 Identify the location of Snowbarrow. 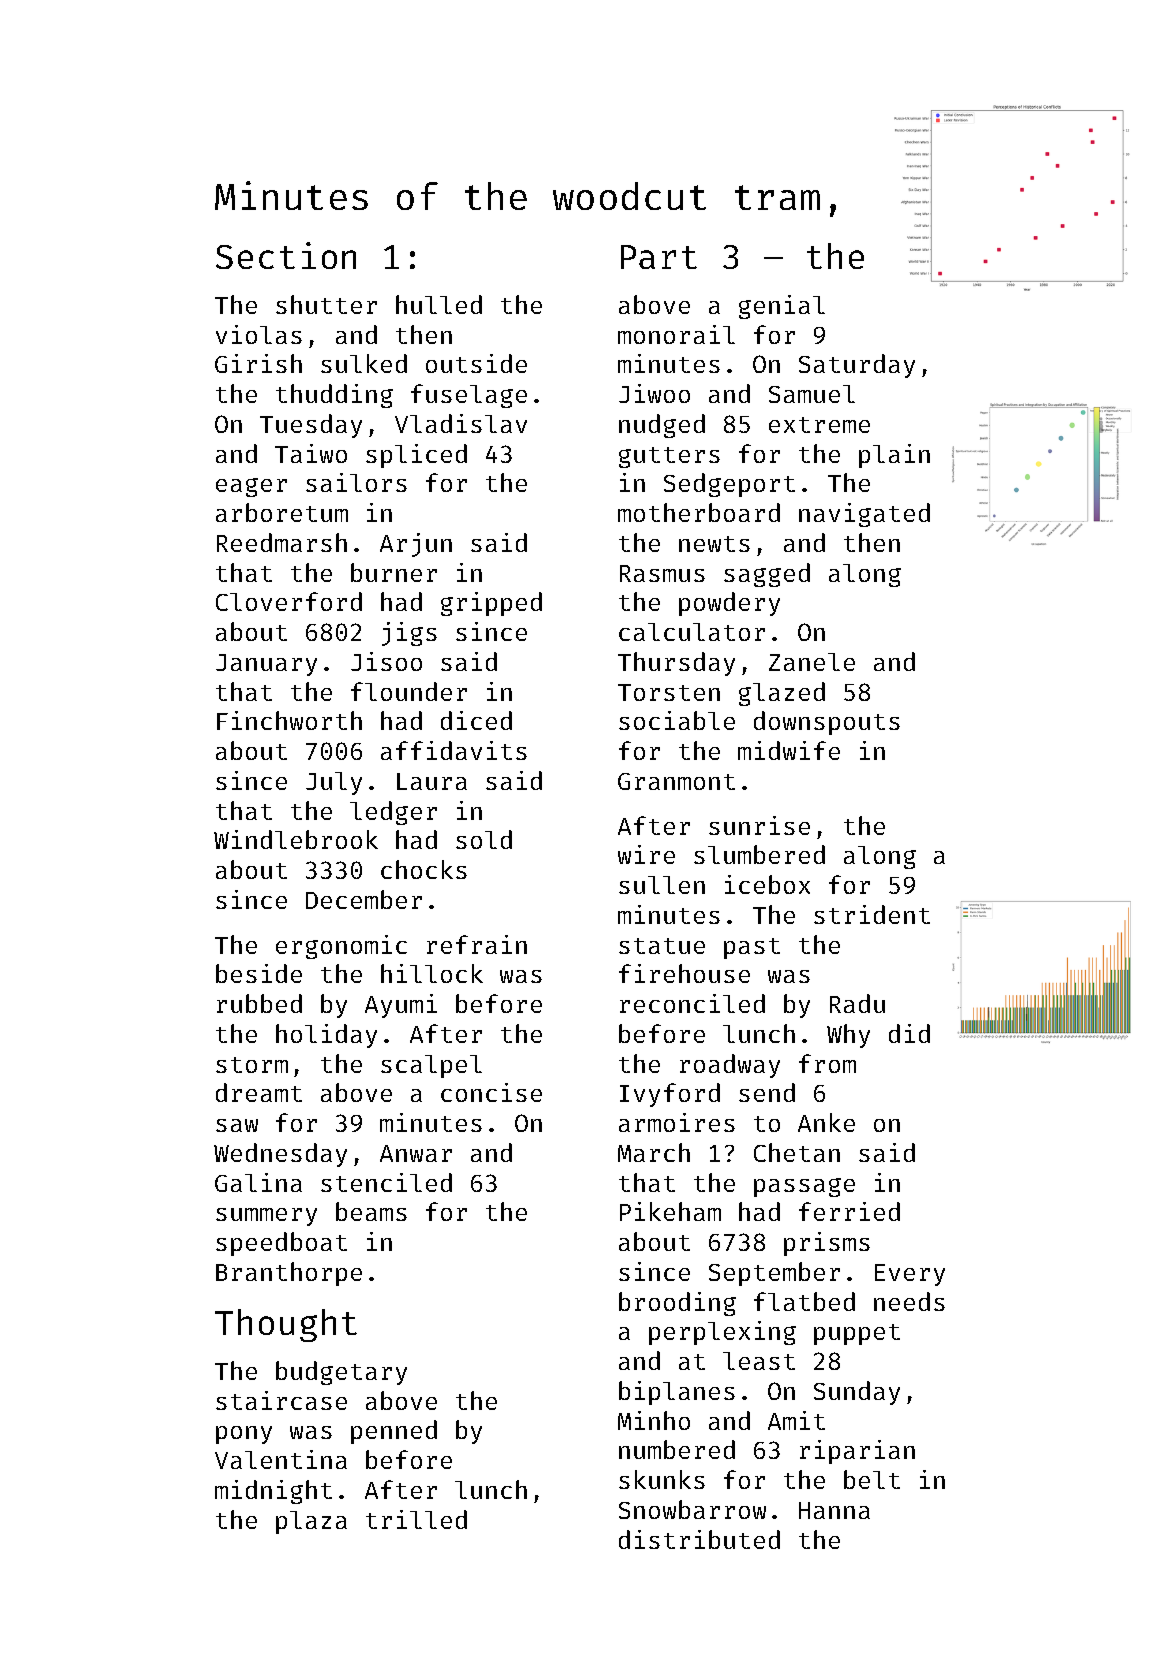
(692, 1509).
